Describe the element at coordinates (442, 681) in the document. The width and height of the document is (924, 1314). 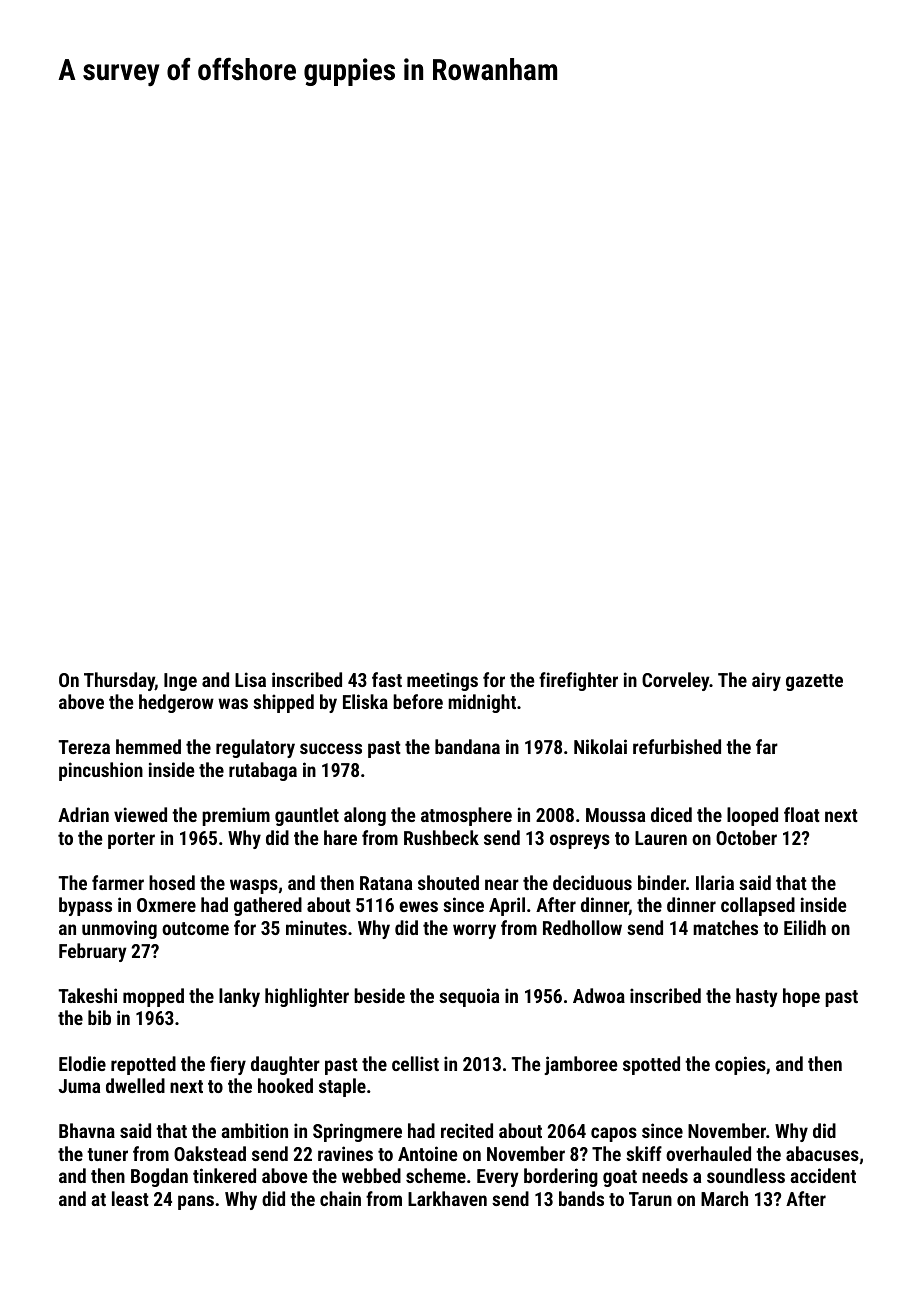
I see `meetings` at that location.
